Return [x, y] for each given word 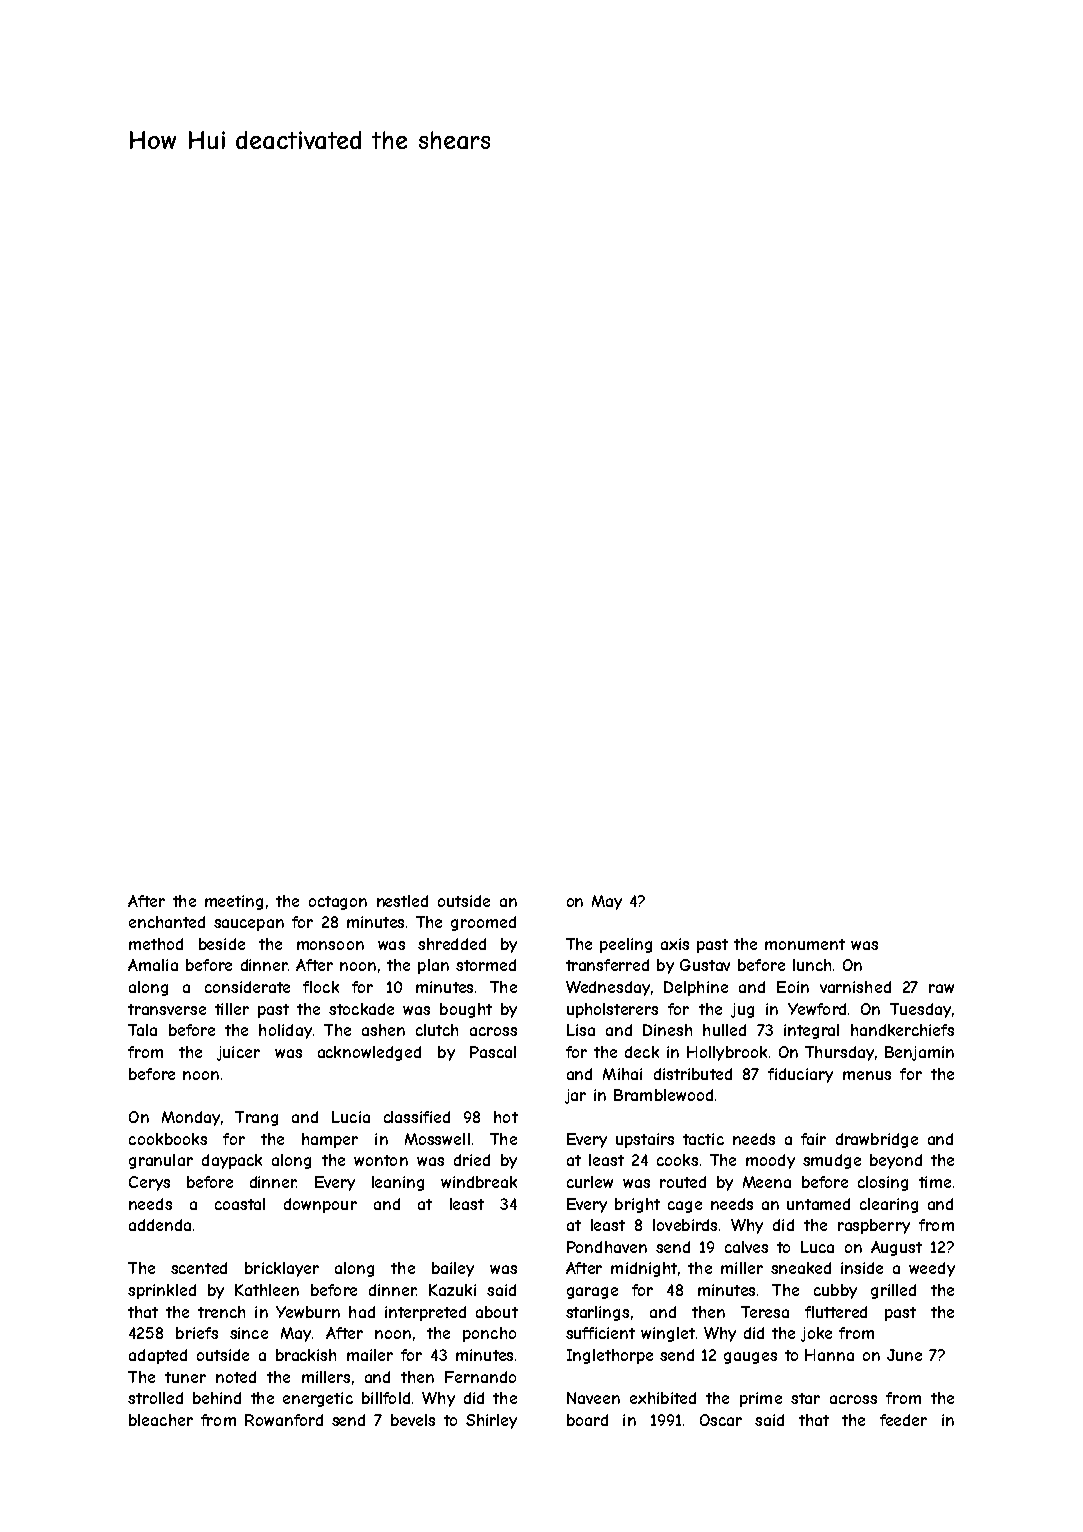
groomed [483, 923]
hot [506, 1117]
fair [813, 1139]
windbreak [479, 1182]
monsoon [330, 945]
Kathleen [267, 1290]
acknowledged [369, 1053]
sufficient [600, 1333]
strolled [155, 1398]
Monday [191, 1118]
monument [805, 944]
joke [816, 1334]
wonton [381, 1160]
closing [883, 1183]
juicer [238, 1053]
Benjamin [919, 1053]
